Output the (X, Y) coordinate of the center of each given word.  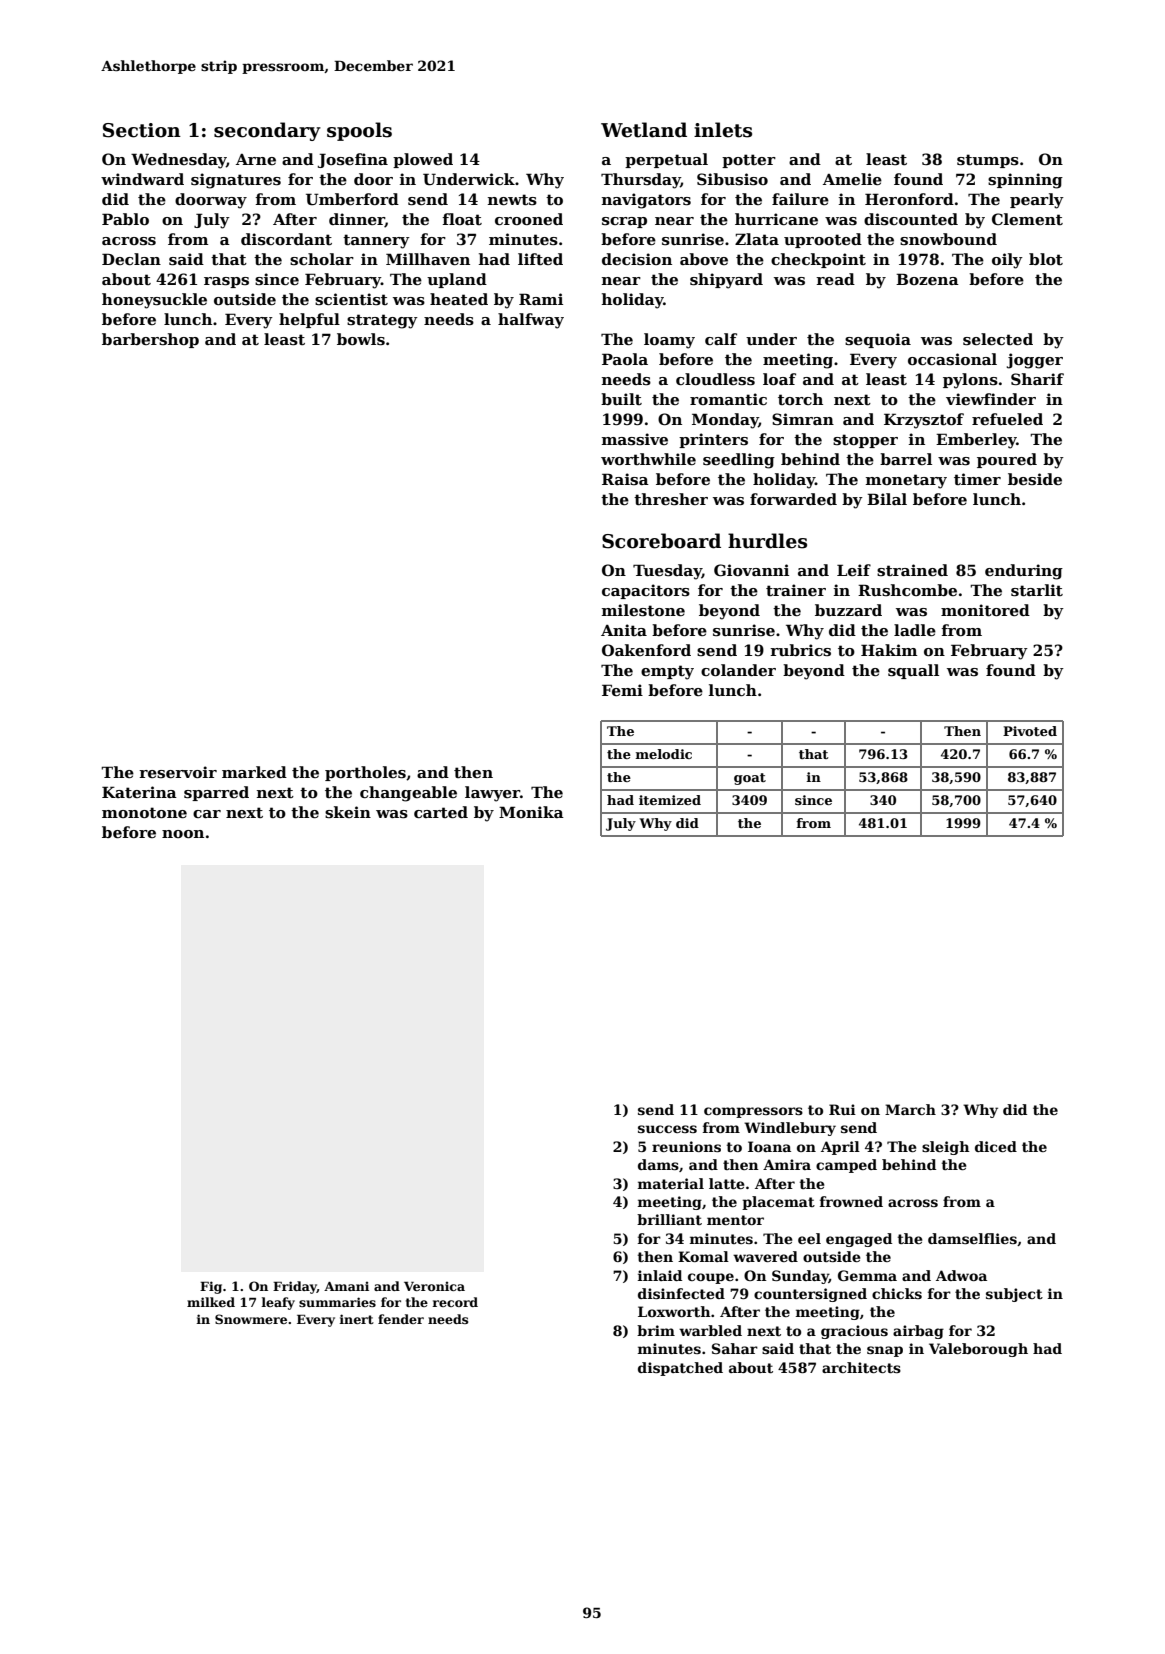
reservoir (178, 772)
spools (359, 131)
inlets (723, 130)
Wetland (644, 130)
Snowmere (251, 1319)
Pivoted (1030, 731)
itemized (670, 800)
